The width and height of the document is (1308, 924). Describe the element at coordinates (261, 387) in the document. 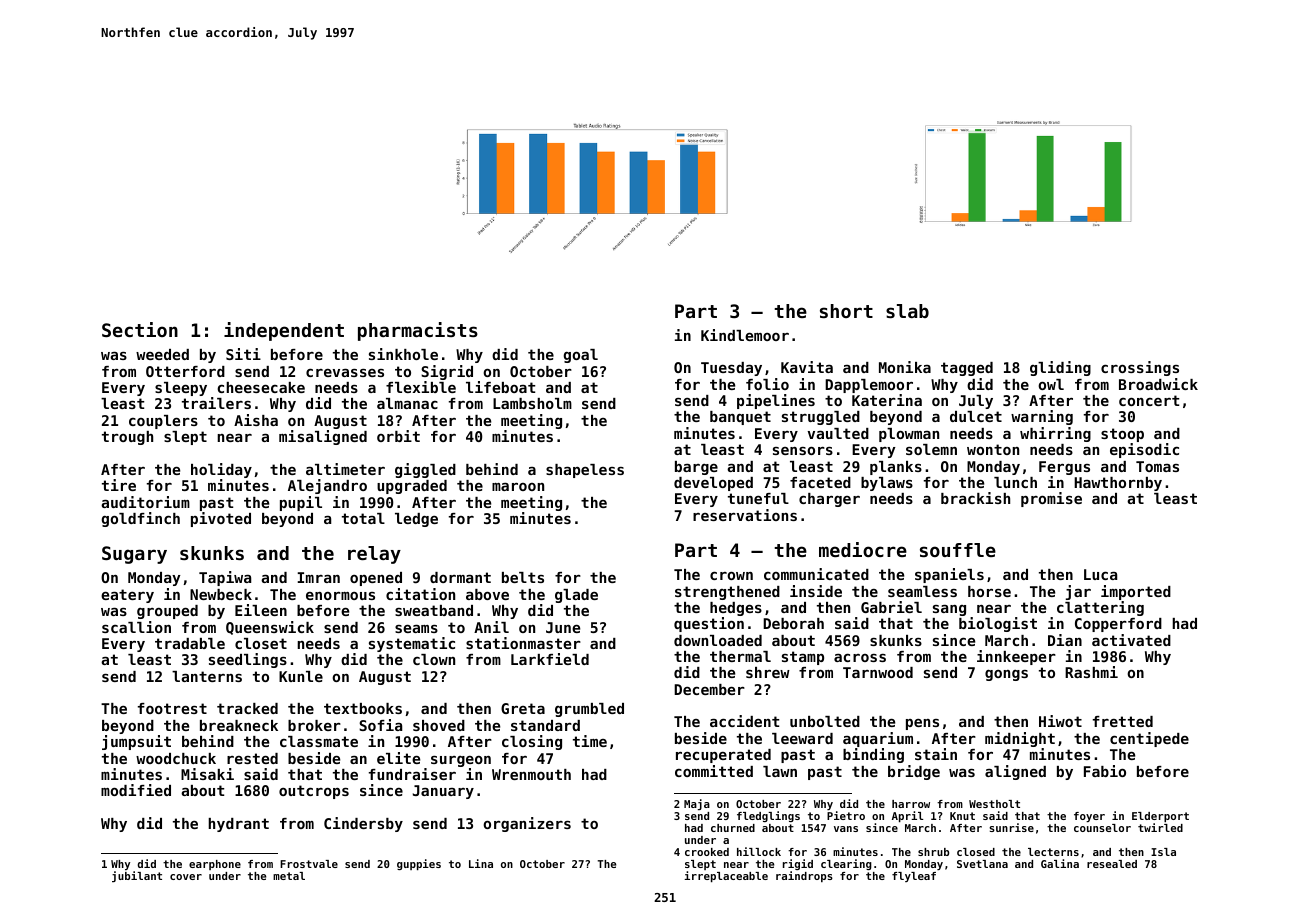

I see `cheesecake` at that location.
